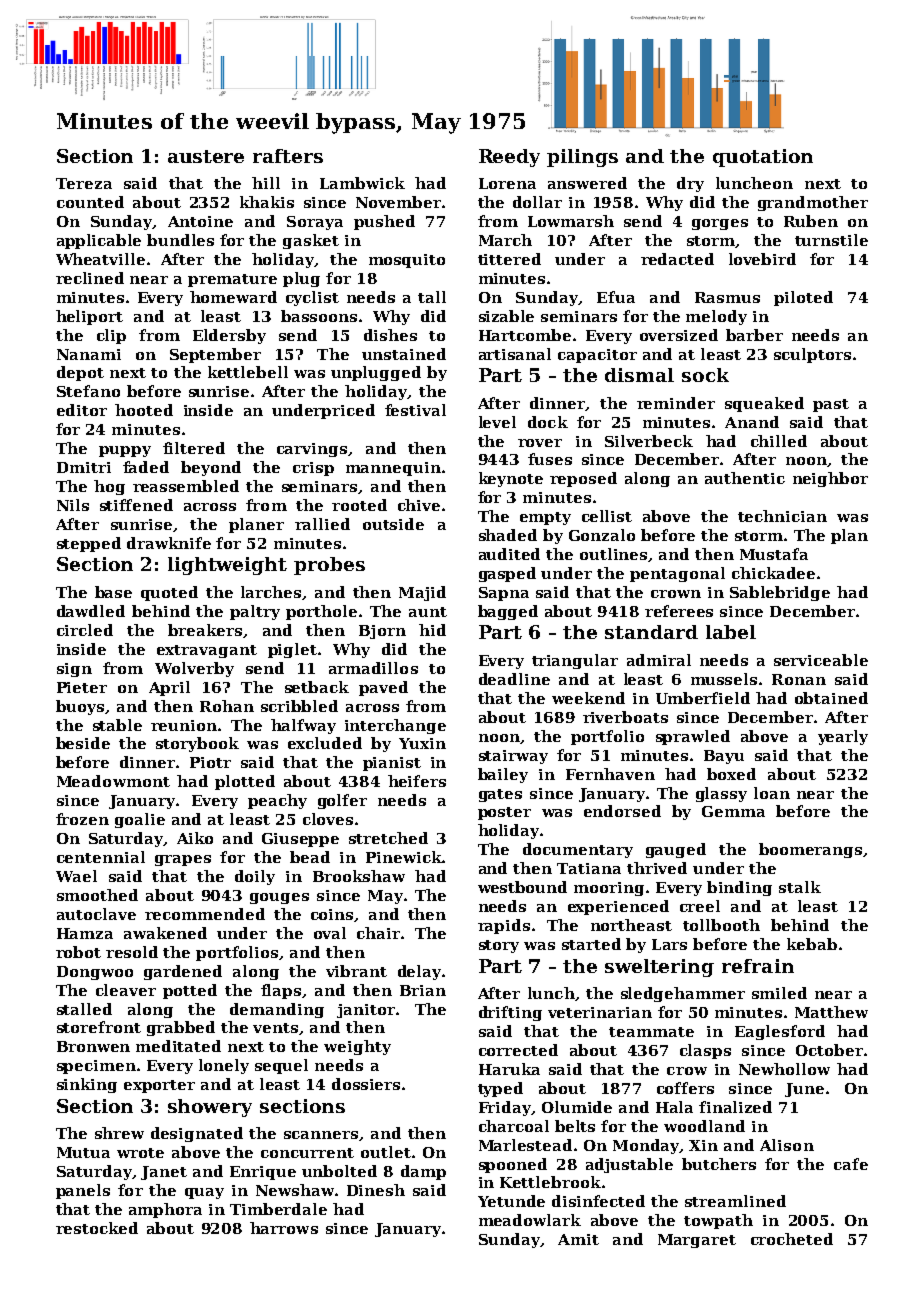 This screenshot has width=924, height=1308. Describe the element at coordinates (390, 335) in the screenshot. I see `dishes` at that location.
